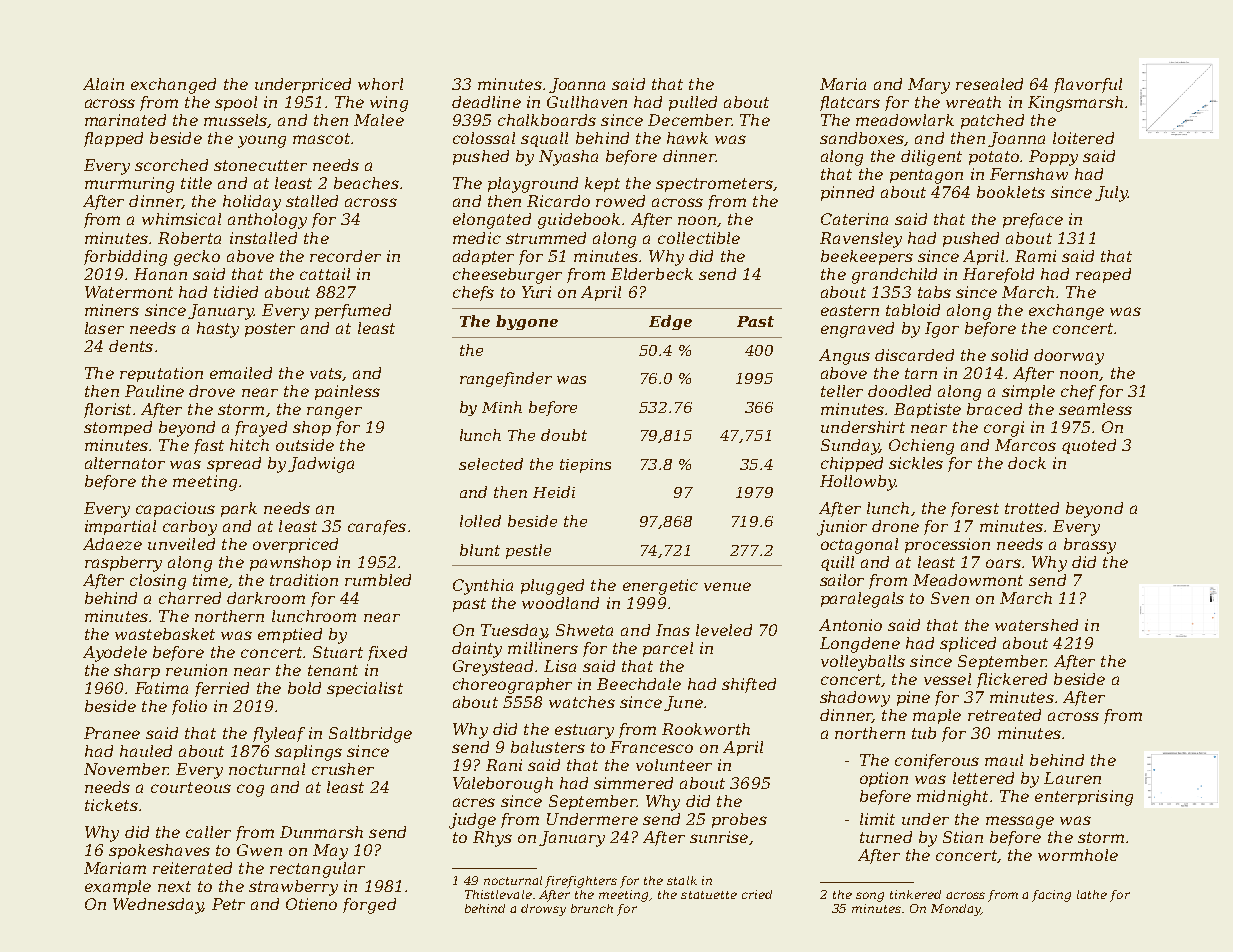 The image size is (1233, 952). I want to click on adapter, so click(483, 257).
